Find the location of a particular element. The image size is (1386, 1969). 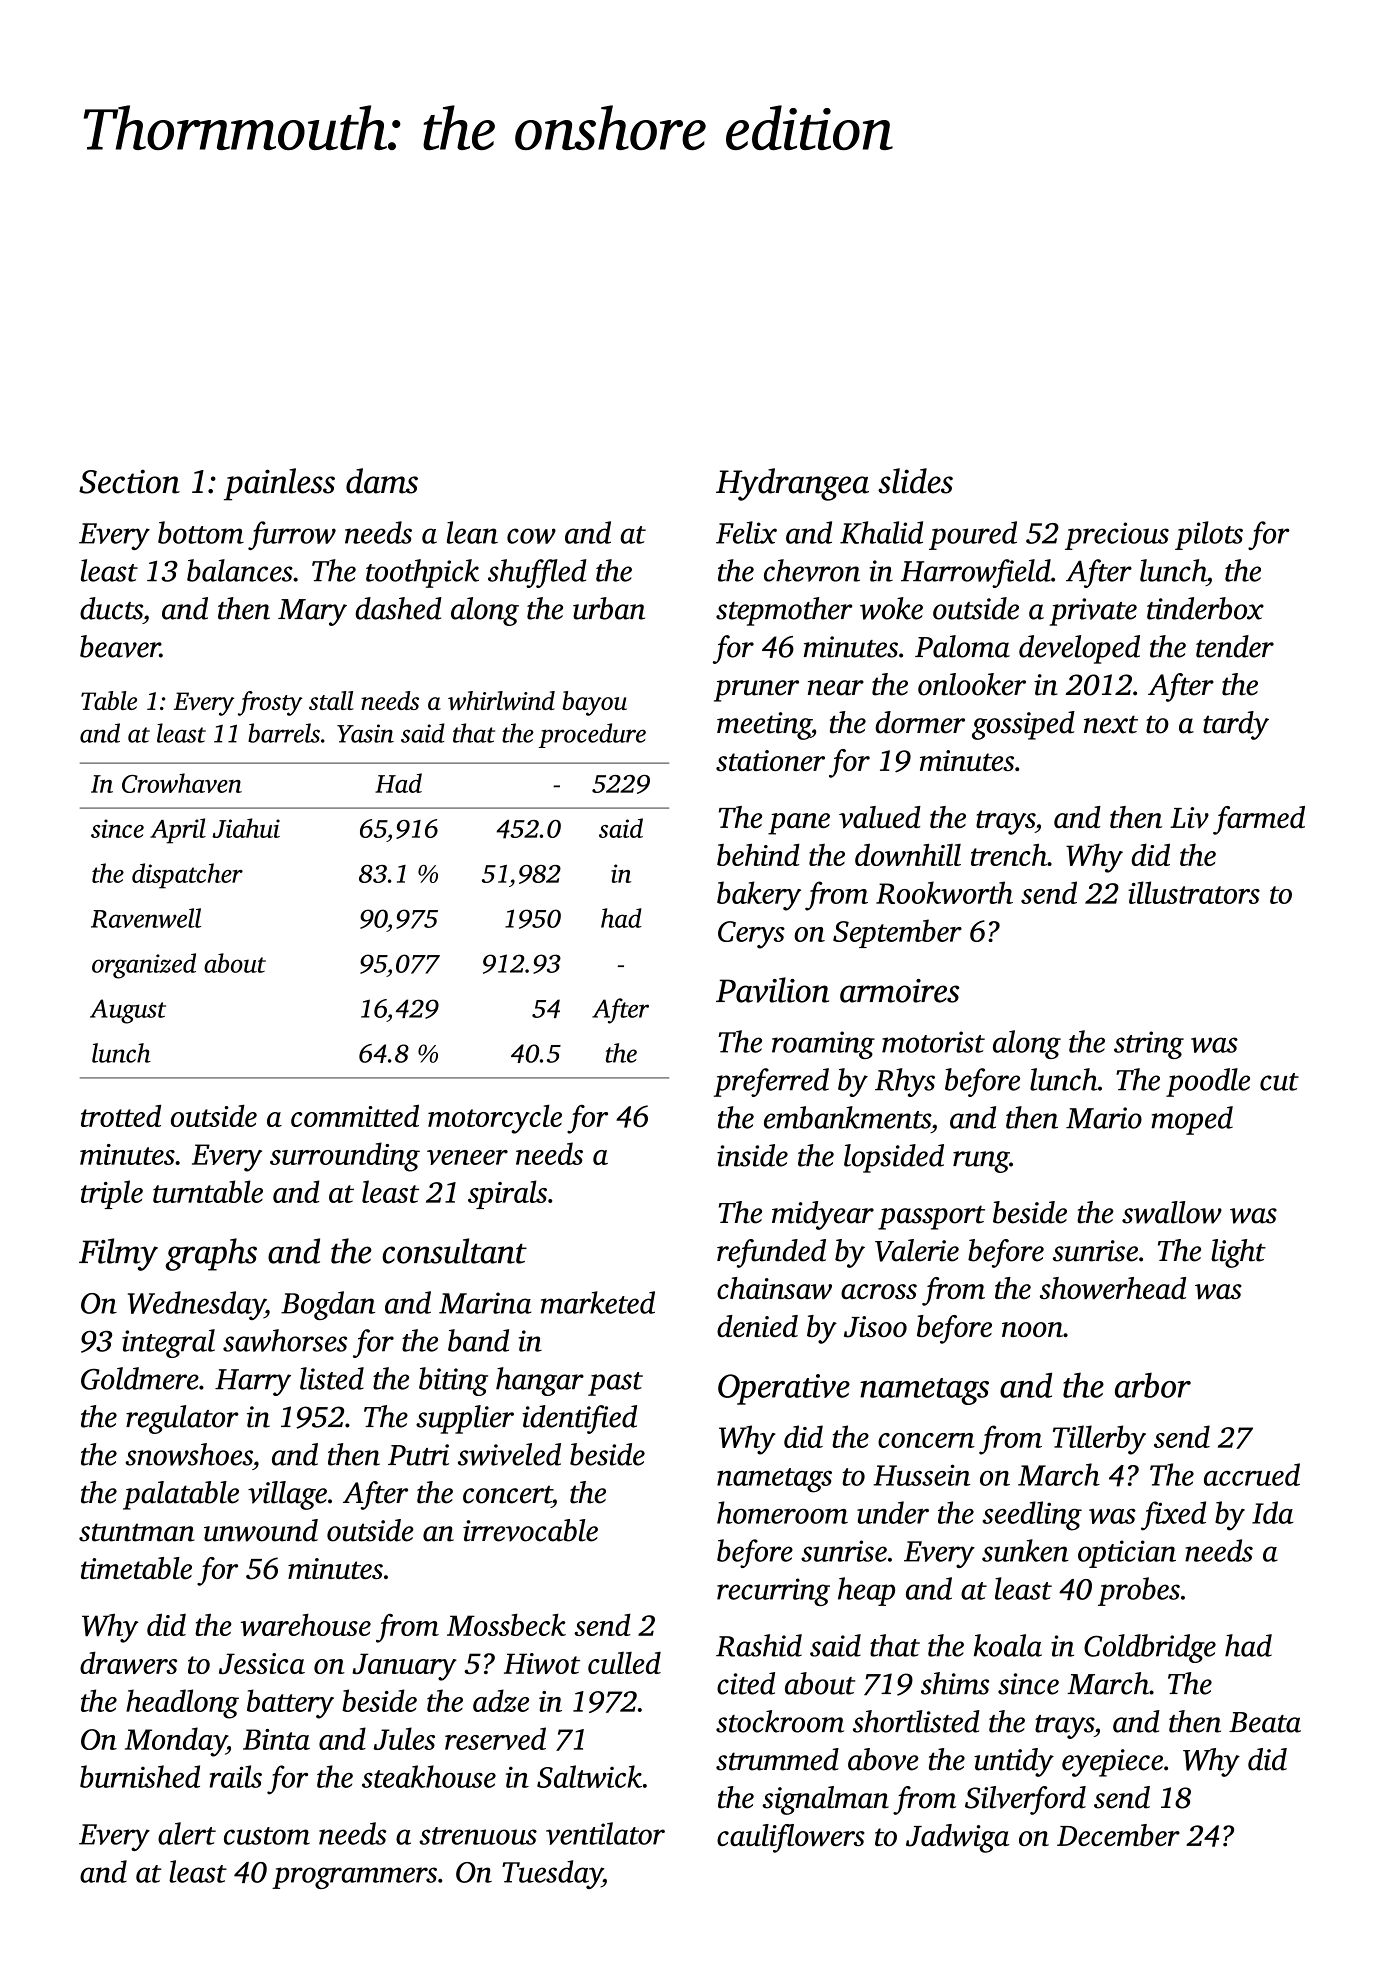

illustrators is located at coordinates (1194, 892).
